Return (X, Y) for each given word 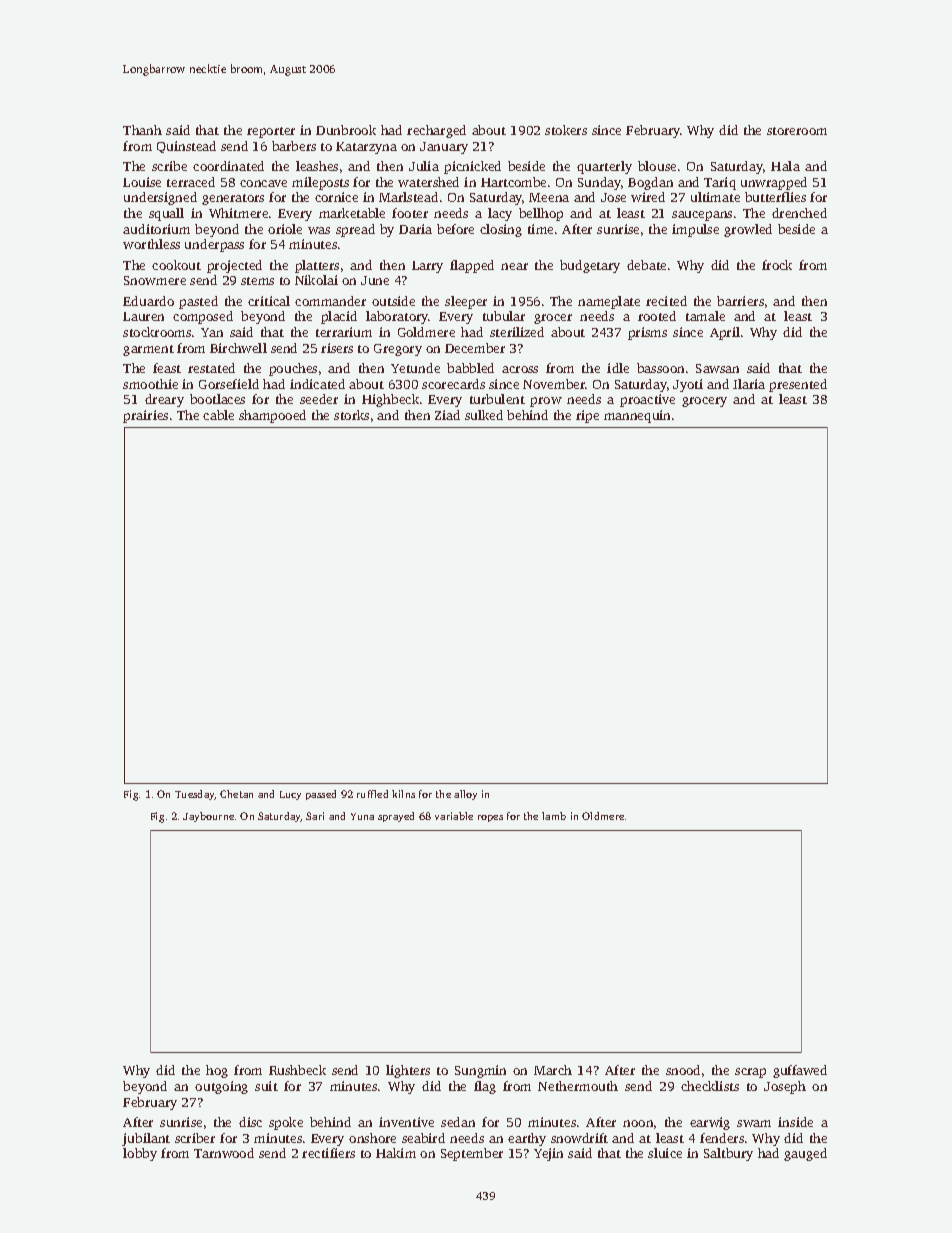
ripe (587, 416)
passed (321, 795)
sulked (484, 415)
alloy (465, 795)
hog (217, 1071)
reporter (271, 132)
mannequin (637, 416)
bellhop (541, 214)
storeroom (797, 131)
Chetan (236, 794)
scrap (750, 1073)
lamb (554, 816)
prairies (145, 416)
